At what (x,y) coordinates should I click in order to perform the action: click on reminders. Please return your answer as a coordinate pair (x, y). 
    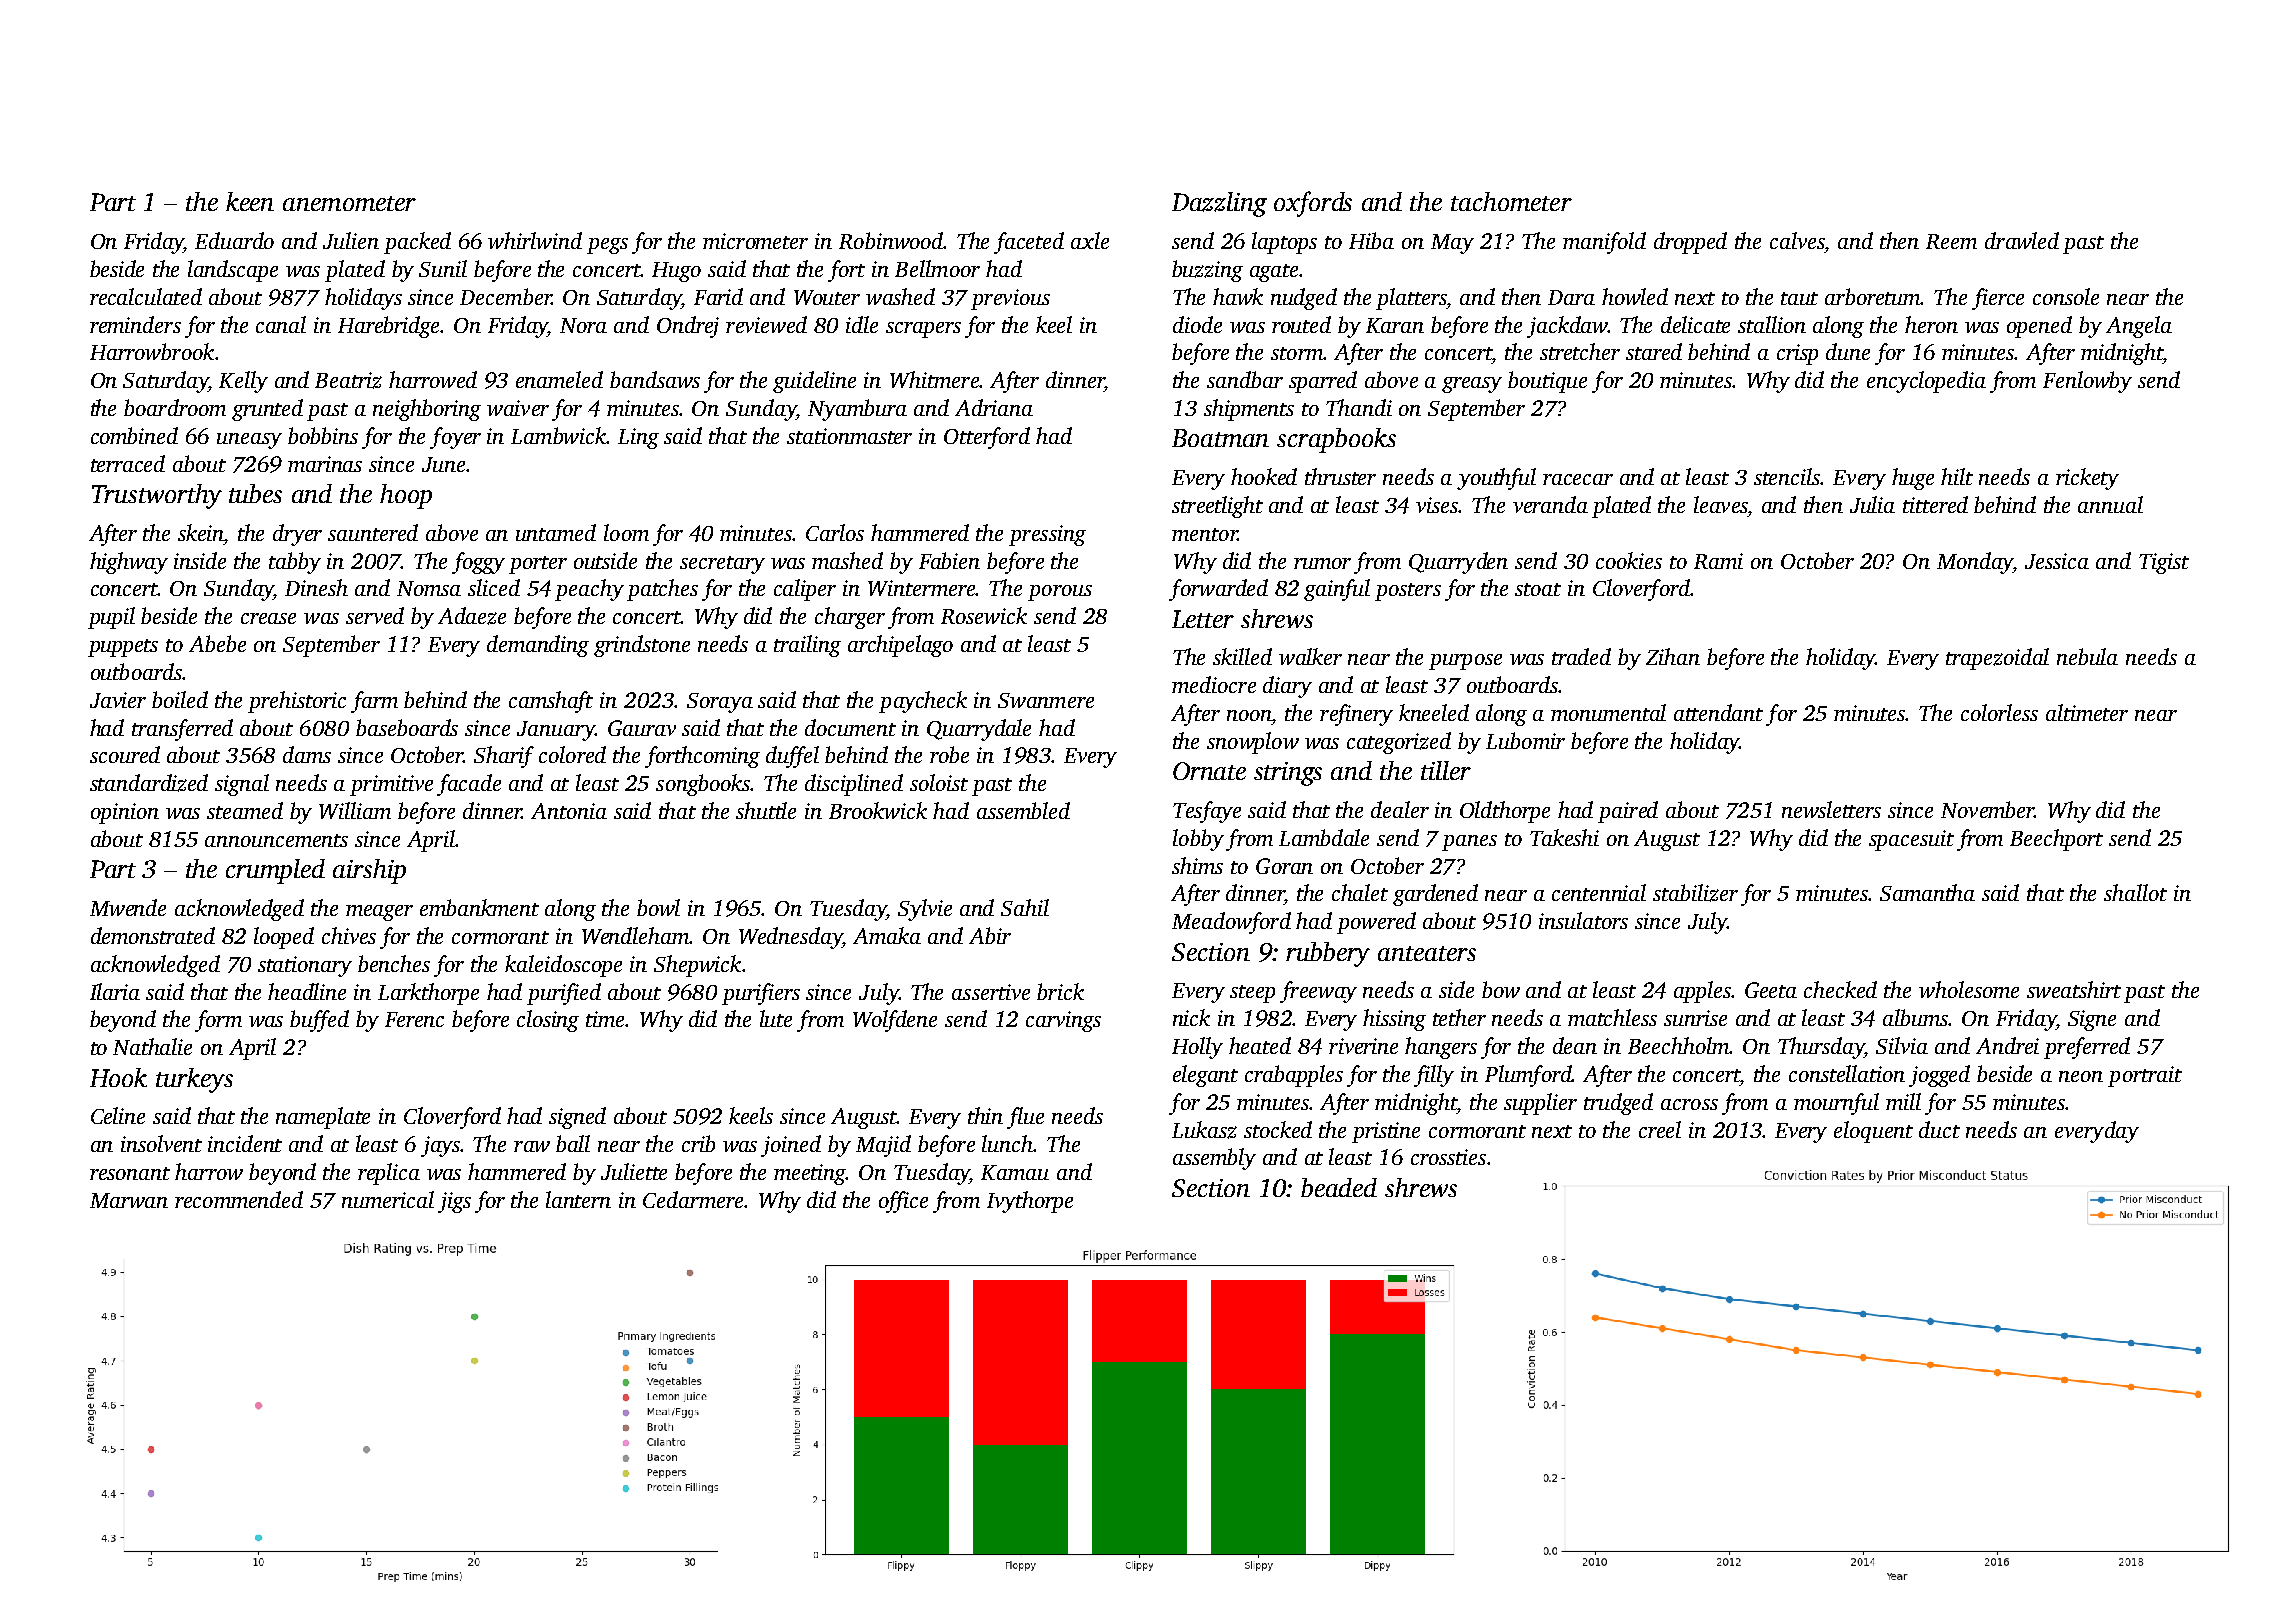
    Looking at the image, I should click on (135, 324).
